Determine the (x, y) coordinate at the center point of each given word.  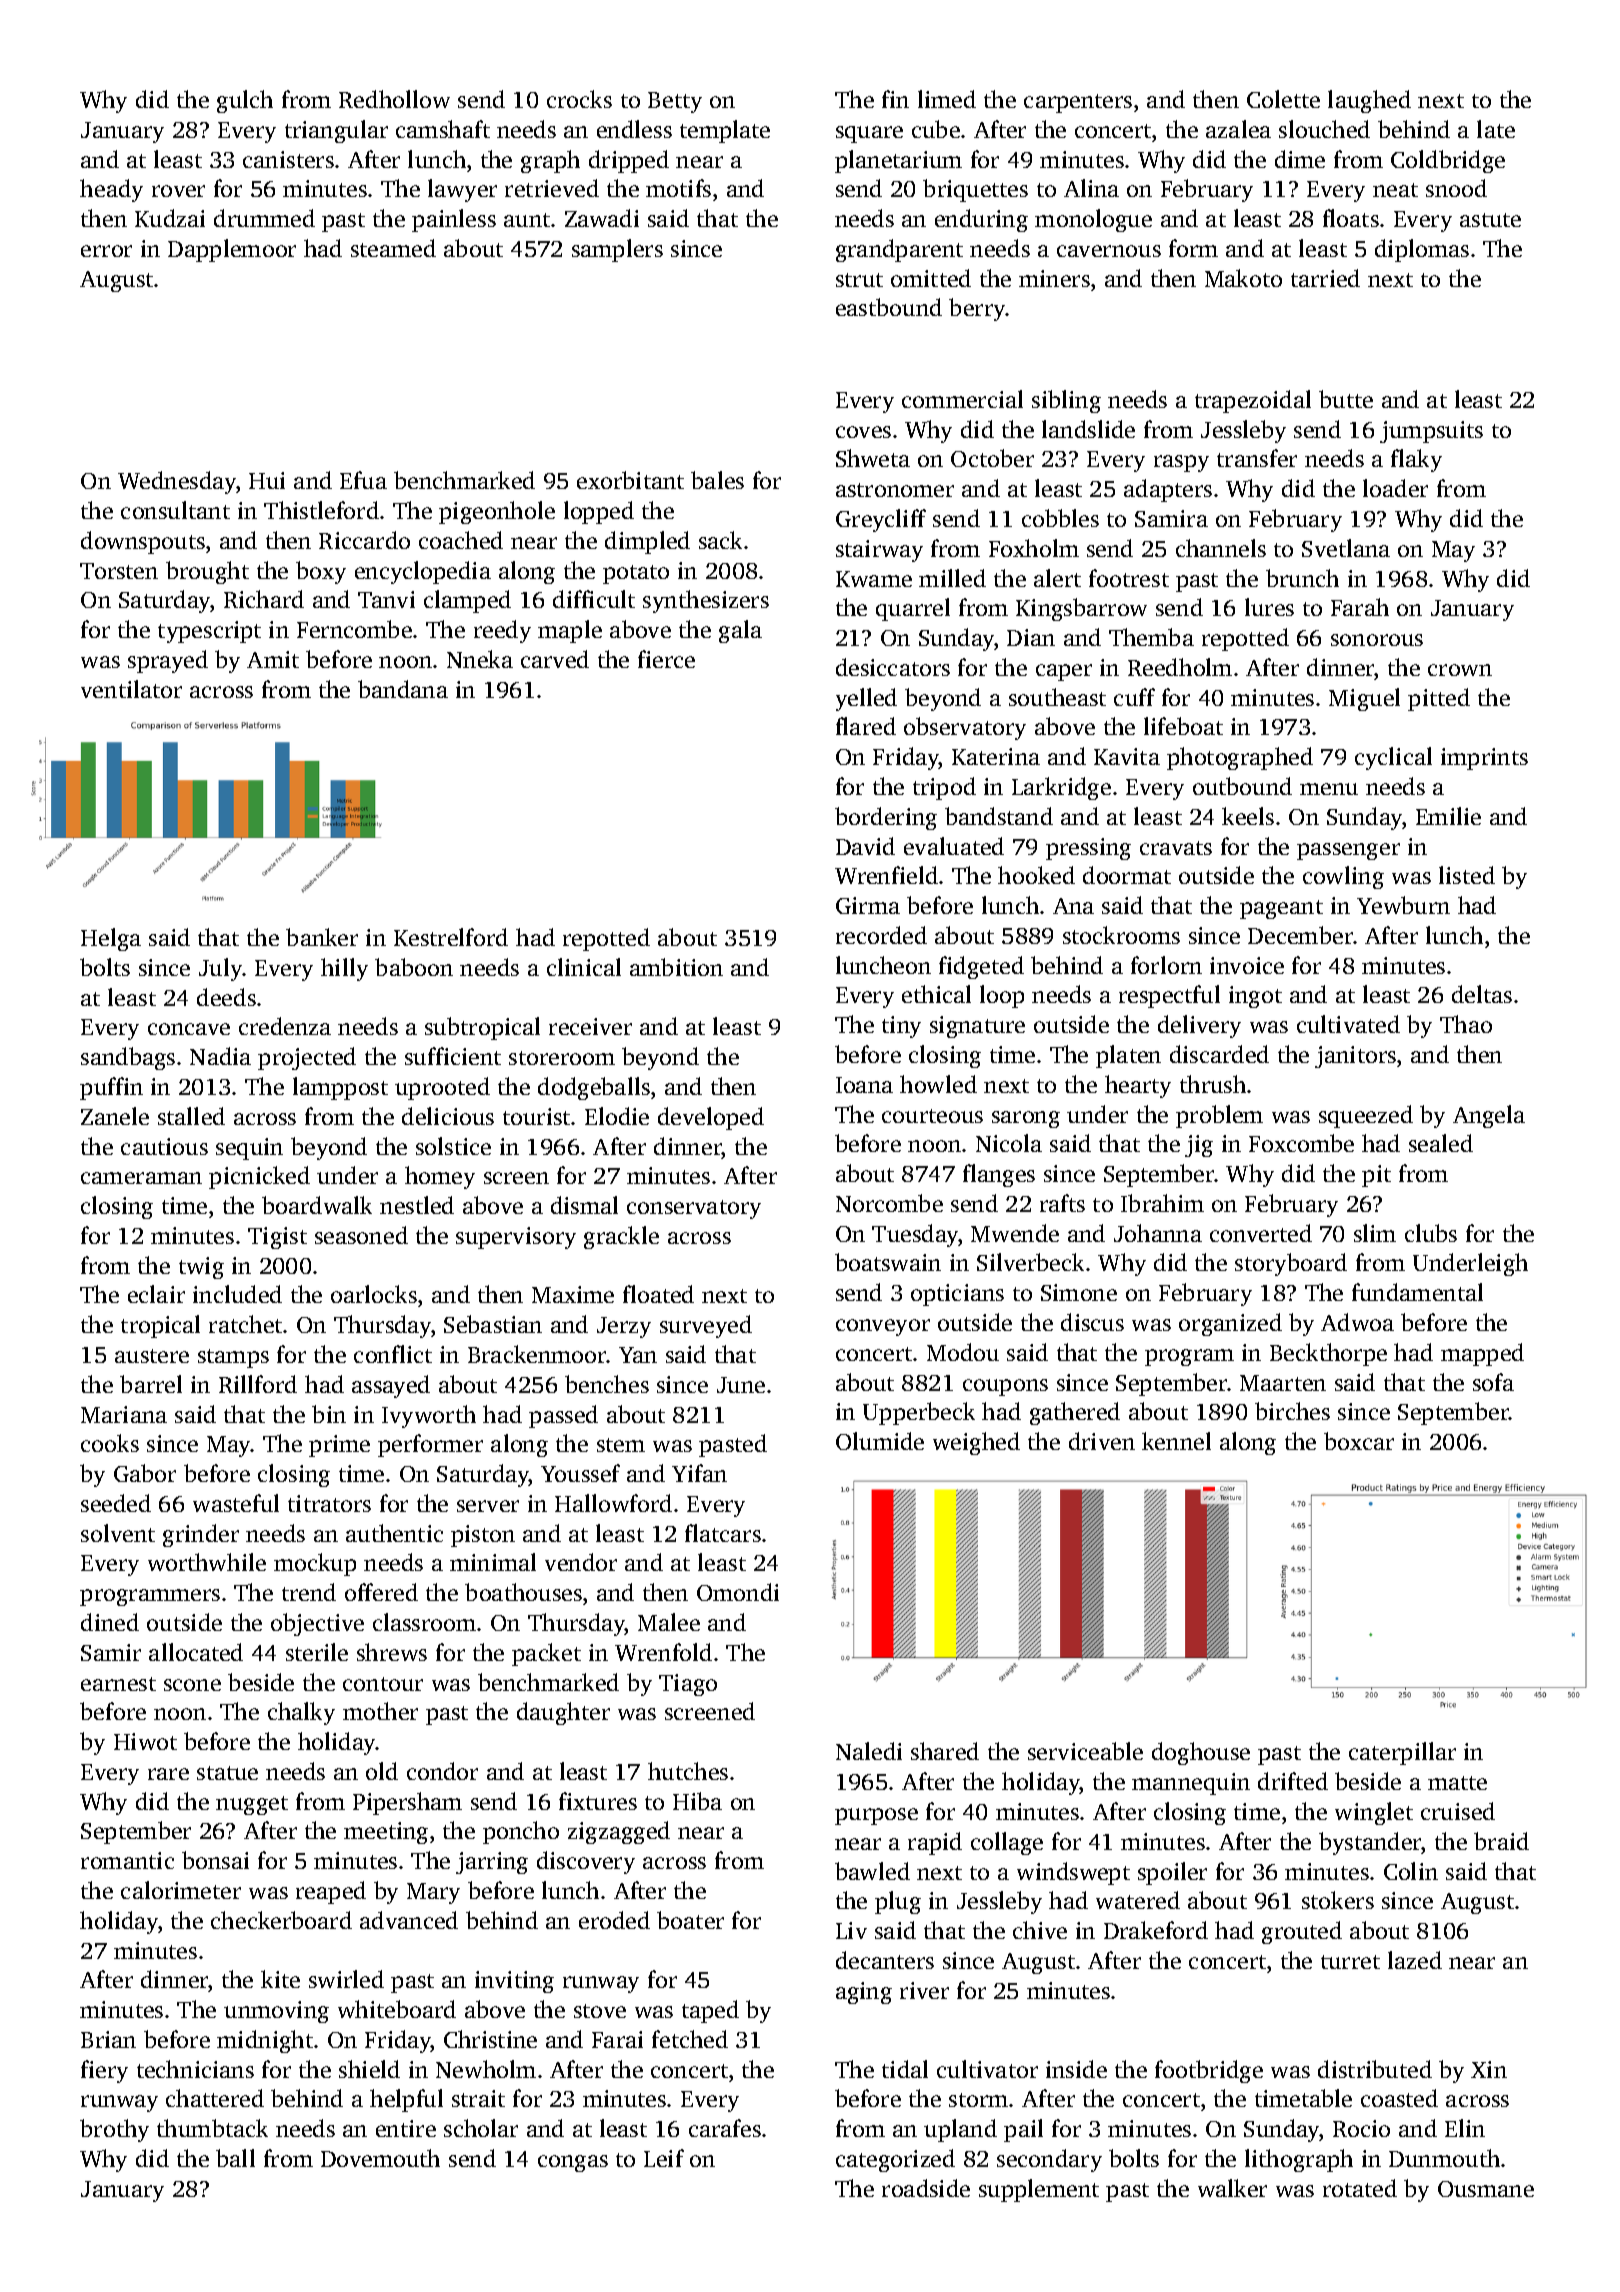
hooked (1036, 875)
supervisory (516, 1238)
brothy (114, 2130)
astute (1490, 220)
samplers (617, 250)
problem (1219, 1116)
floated (658, 1294)
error (106, 251)
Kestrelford (451, 937)
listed (1467, 875)
